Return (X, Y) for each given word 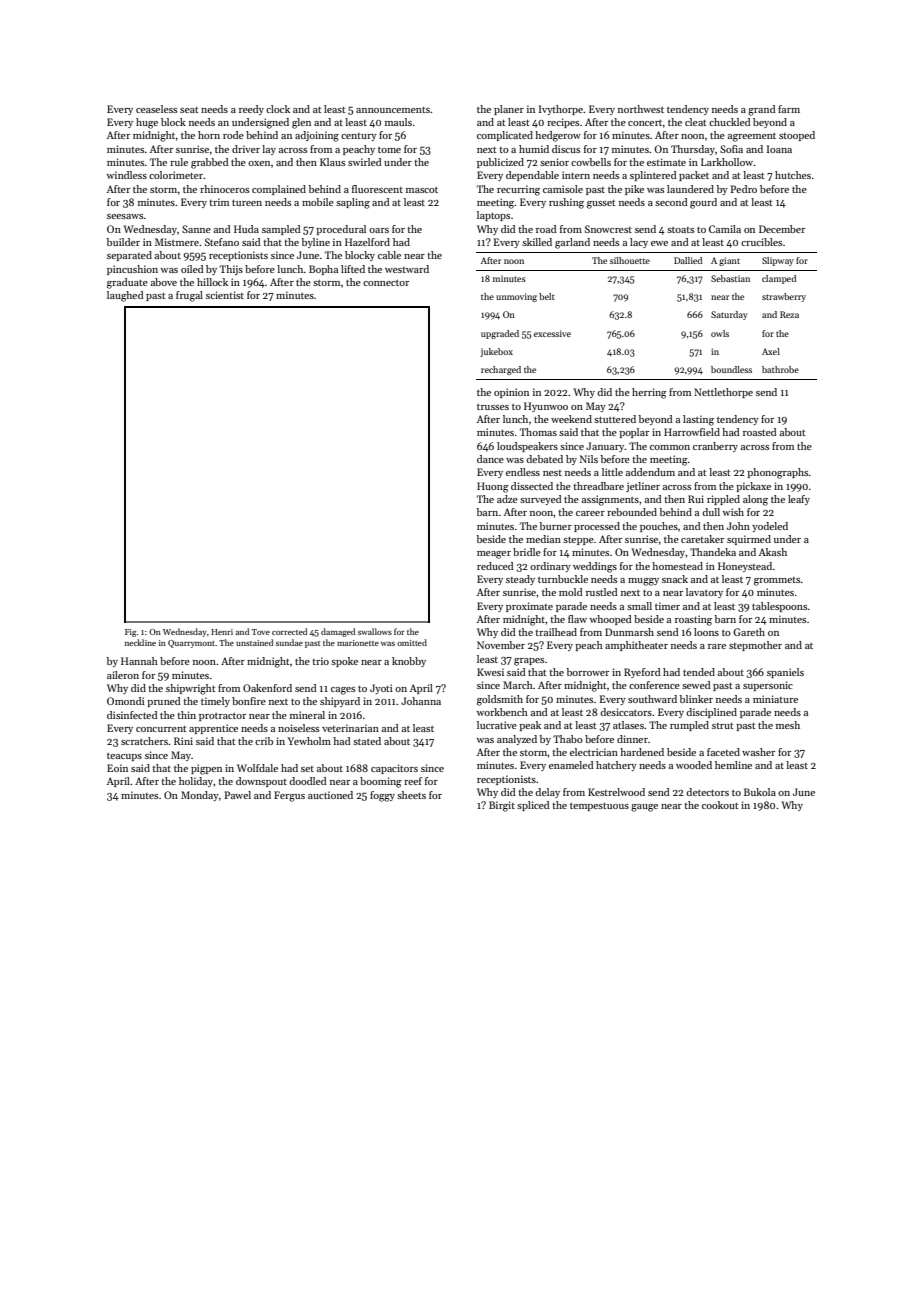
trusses (493, 407)
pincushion (132, 270)
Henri (222, 632)
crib (264, 741)
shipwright (191, 689)
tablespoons (779, 607)
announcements (393, 110)
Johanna (421, 701)
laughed (125, 296)
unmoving (516, 297)
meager (494, 555)
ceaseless (156, 109)
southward (652, 699)
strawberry (784, 297)
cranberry (715, 447)
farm (789, 109)
